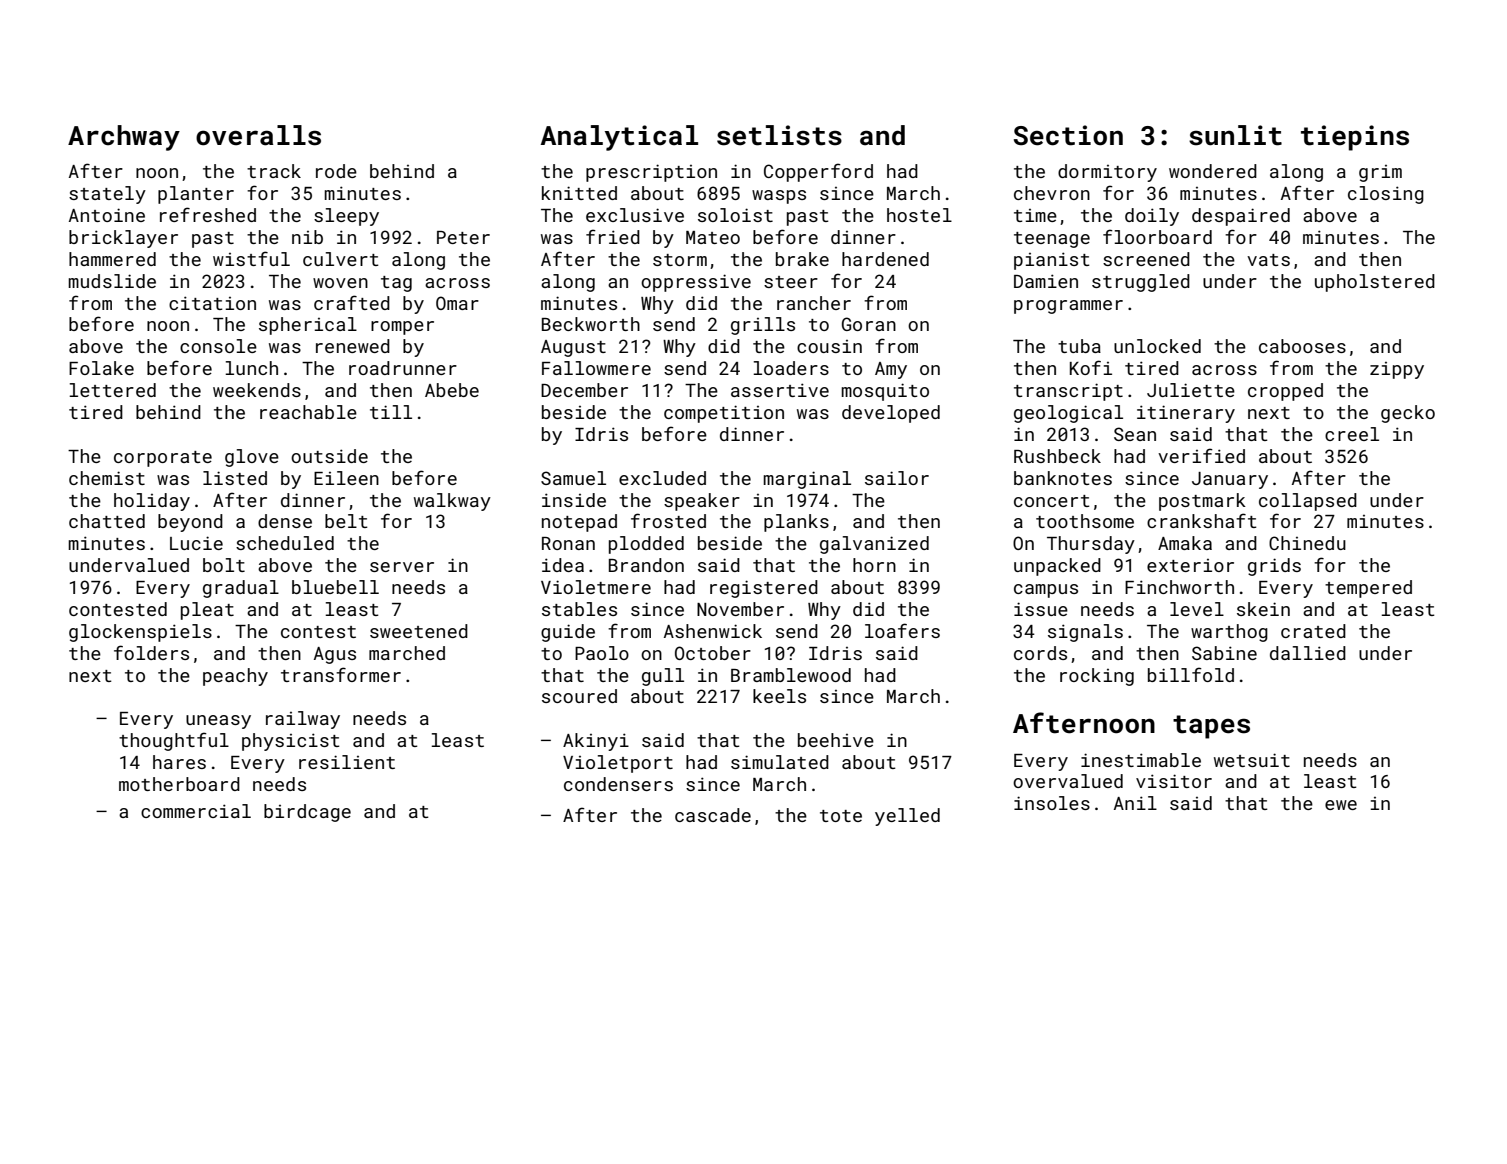 The image size is (1507, 1164). Describe the element at coordinates (307, 237) in the page. I see `nib` at that location.
